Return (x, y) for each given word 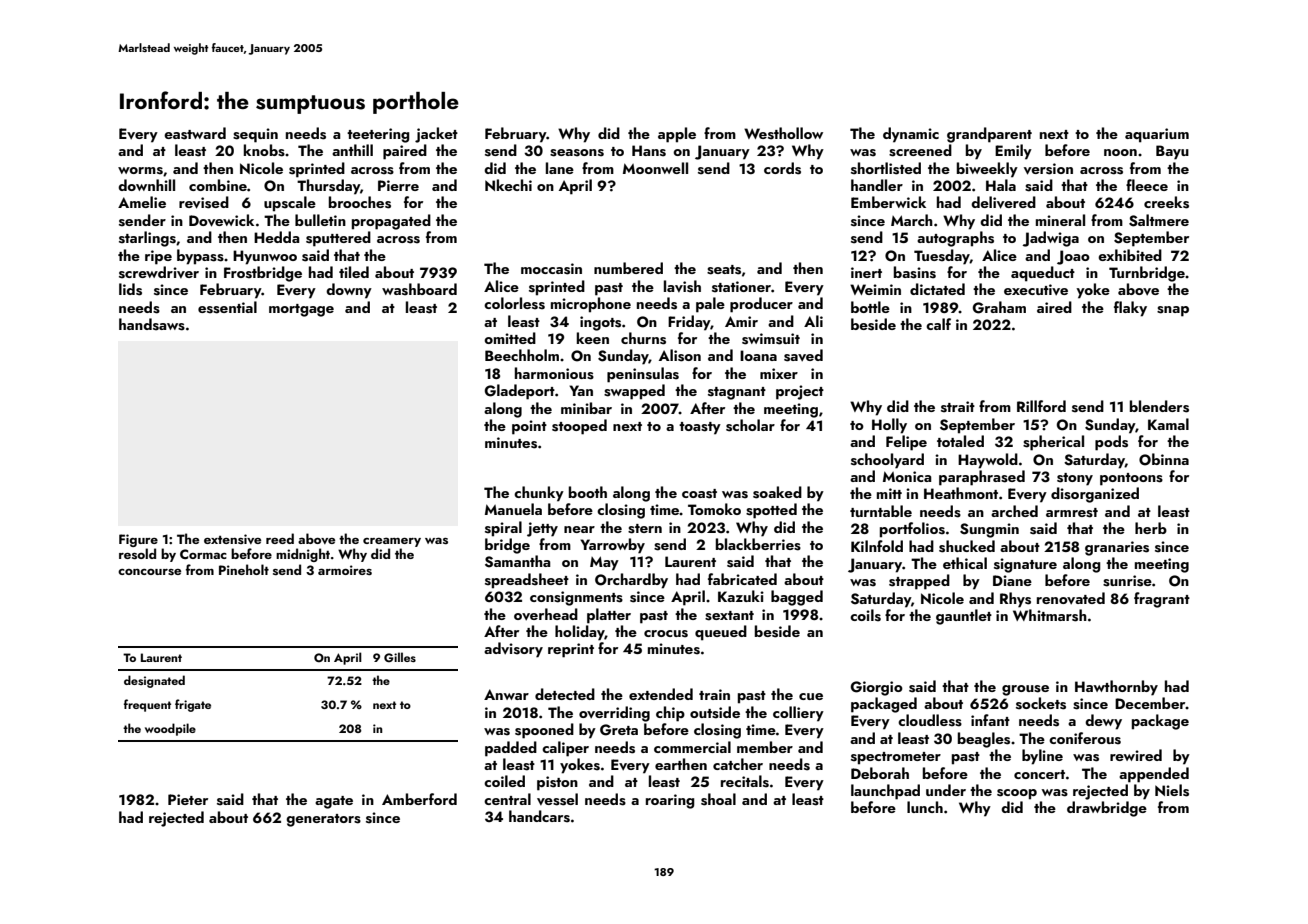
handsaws (152, 324)
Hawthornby (1116, 688)
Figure (138, 540)
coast (699, 494)
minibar (586, 408)
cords (782, 168)
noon (1120, 152)
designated (154, 681)
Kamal (1168, 424)
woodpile (170, 729)
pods (1111, 443)
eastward (195, 133)
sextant (729, 616)
